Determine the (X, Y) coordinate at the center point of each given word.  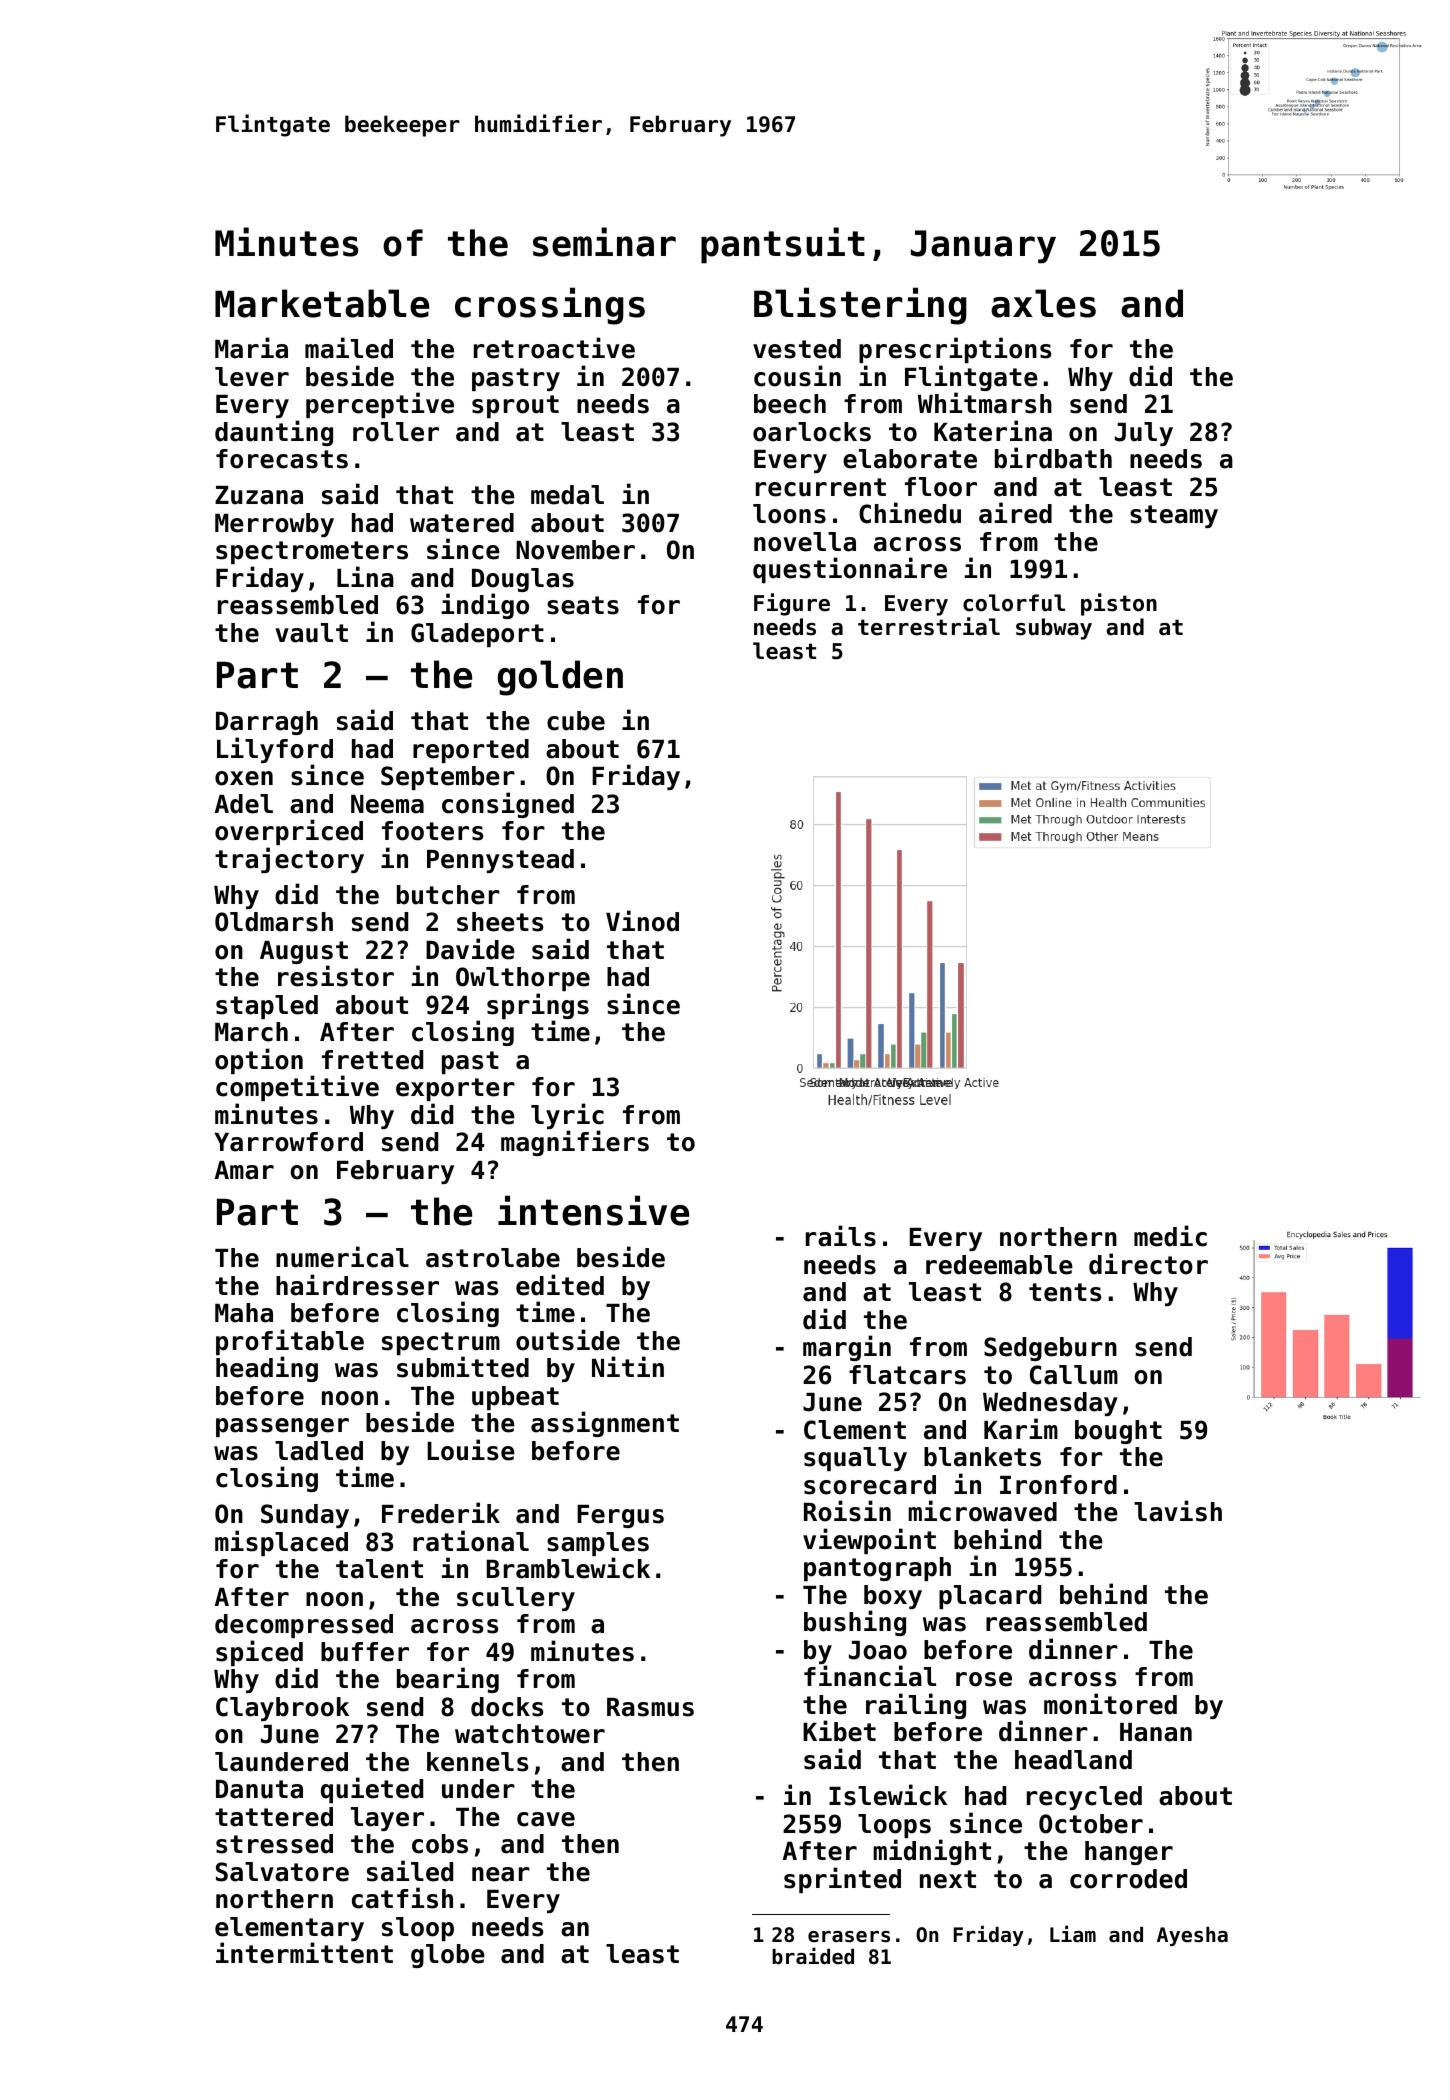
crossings (550, 306)
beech (790, 404)
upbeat (515, 1398)
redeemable (999, 1265)
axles (1043, 303)
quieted (372, 1790)
